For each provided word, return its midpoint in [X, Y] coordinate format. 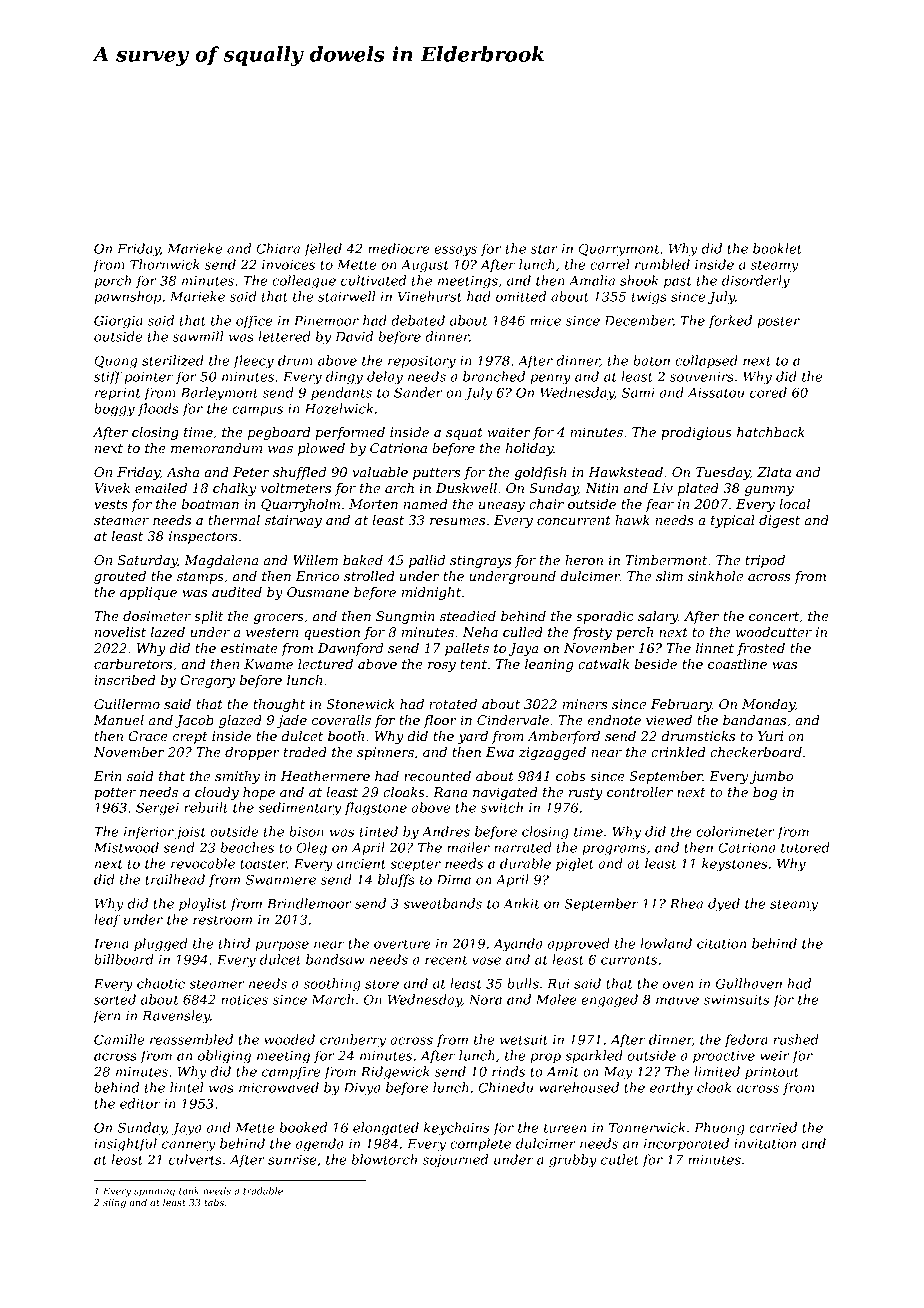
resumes [457, 521]
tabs [214, 1202]
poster [778, 322]
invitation [765, 1144]
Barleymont [219, 394]
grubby [573, 1161]
